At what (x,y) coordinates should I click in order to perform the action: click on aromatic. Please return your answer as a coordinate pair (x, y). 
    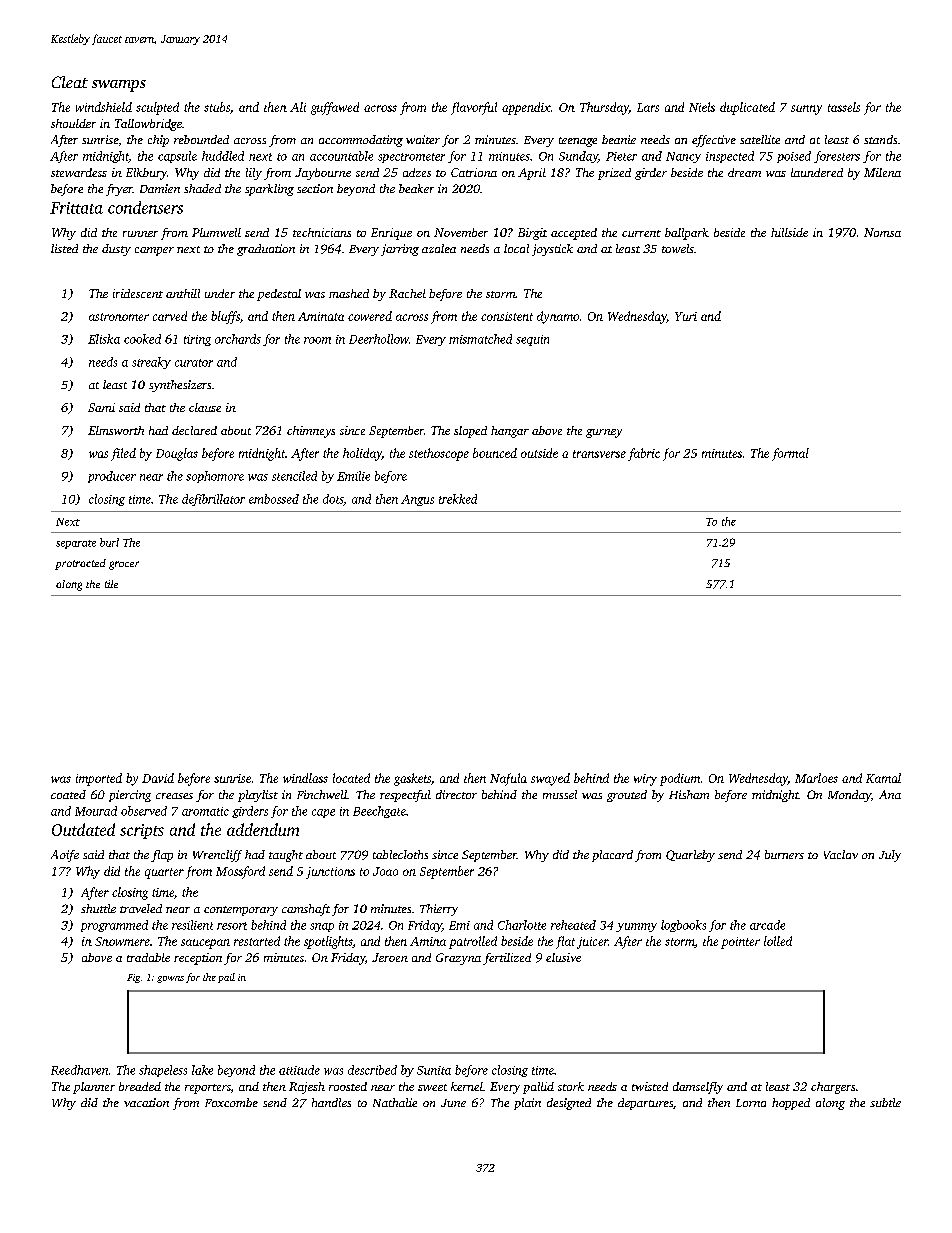
    Looking at the image, I should click on (205, 811).
